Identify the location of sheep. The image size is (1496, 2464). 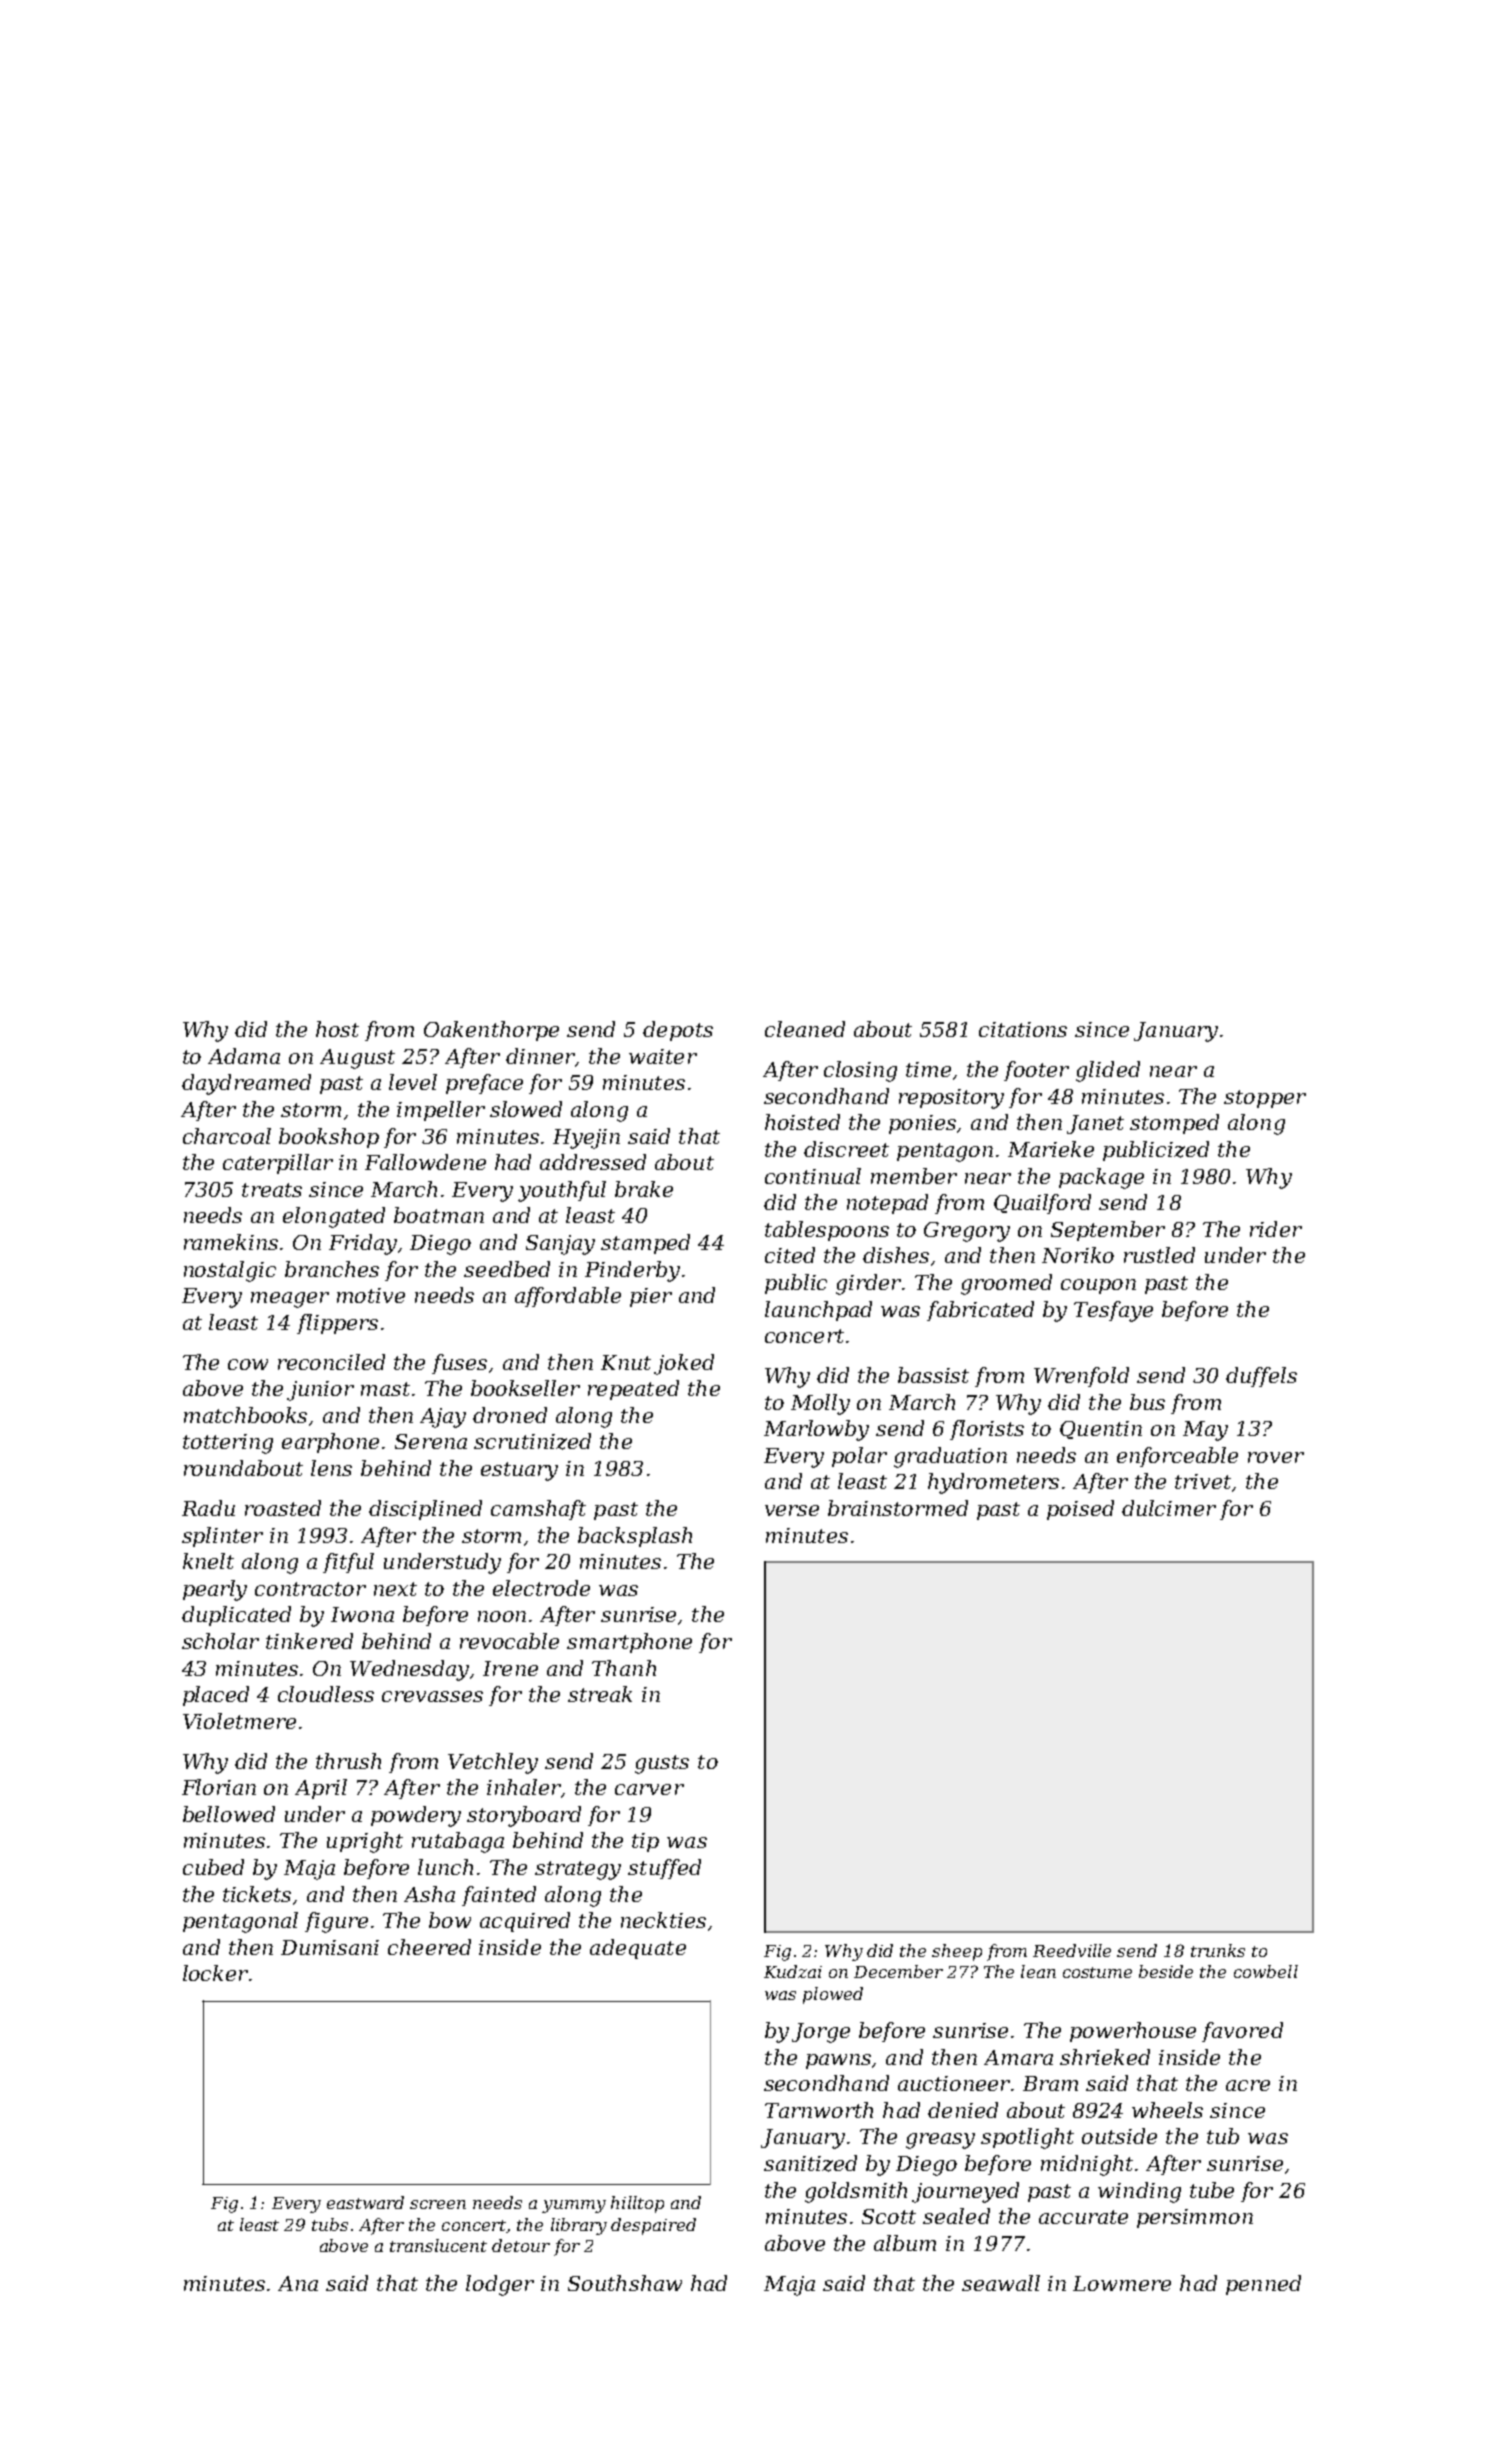
(957, 1952).
